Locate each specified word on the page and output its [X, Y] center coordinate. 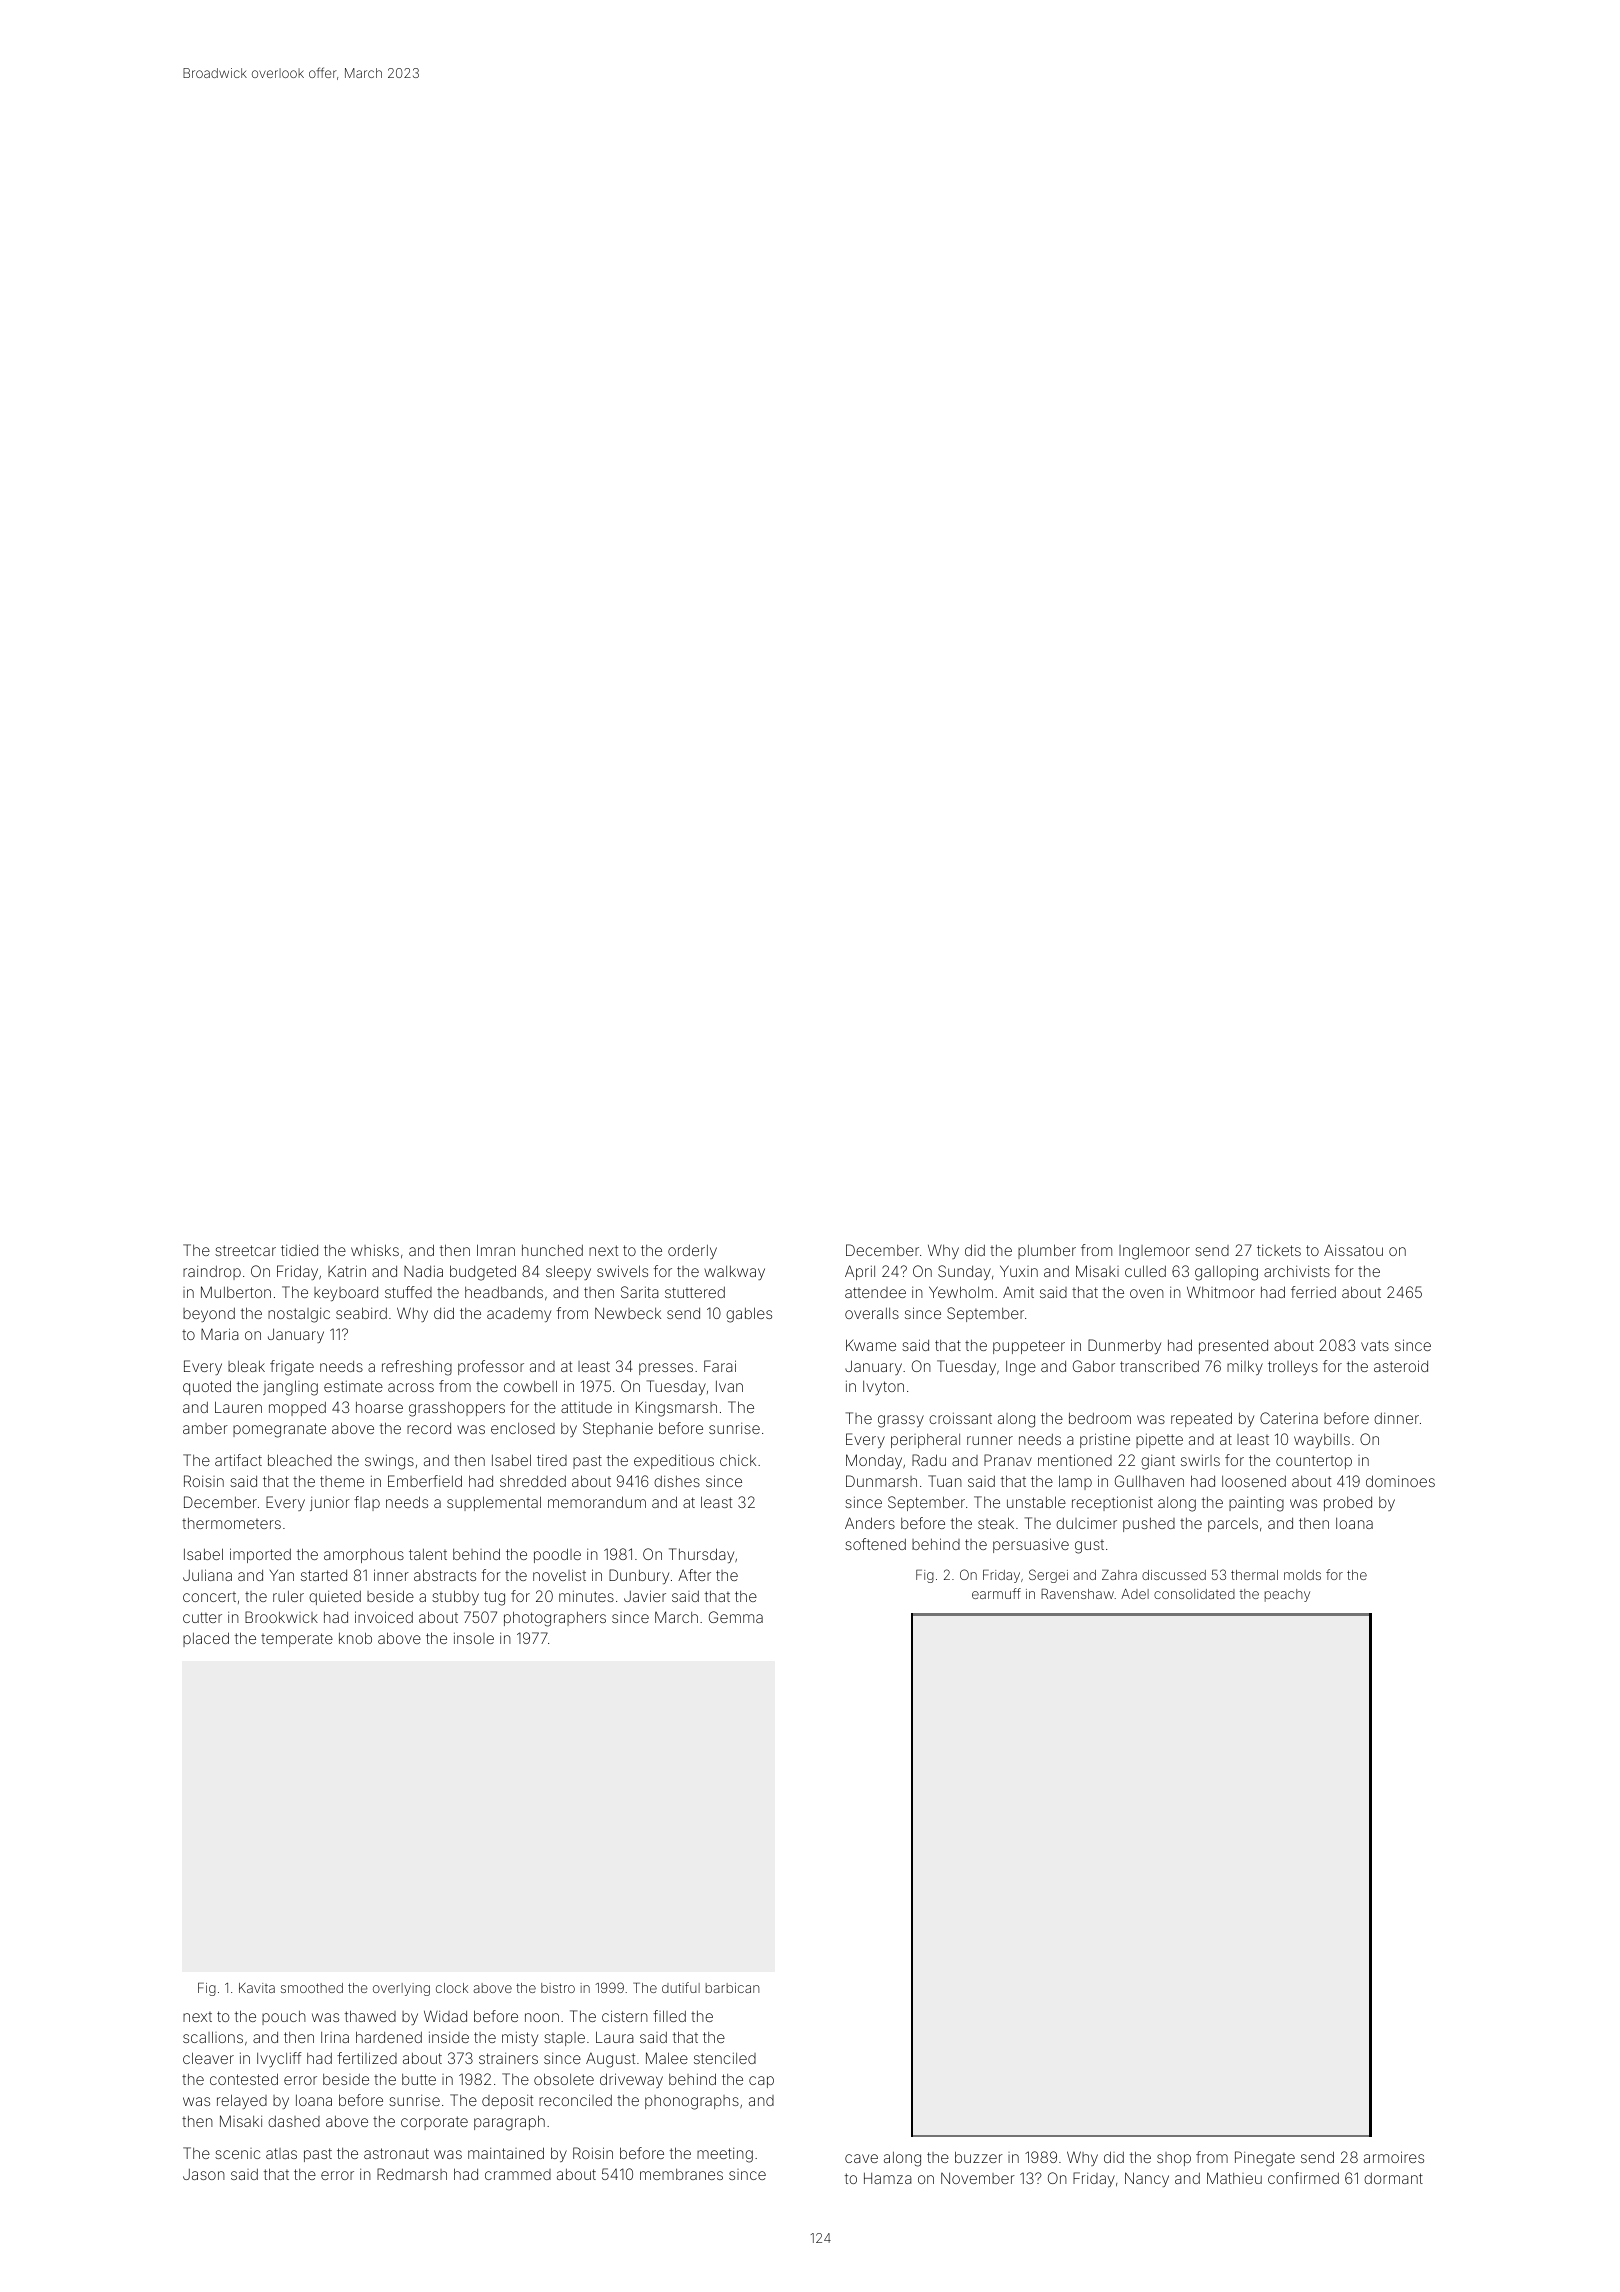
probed [1348, 1504]
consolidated [1194, 1594]
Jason [204, 2174]
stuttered [695, 1292]
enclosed [523, 1428]
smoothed [312, 1988]
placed [206, 1639]
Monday [874, 1461]
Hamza [888, 2178]
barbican [732, 1988]
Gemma [736, 1617]
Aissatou [1353, 1250]
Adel [1135, 1594]
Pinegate [1265, 2159]
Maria [220, 1334]
